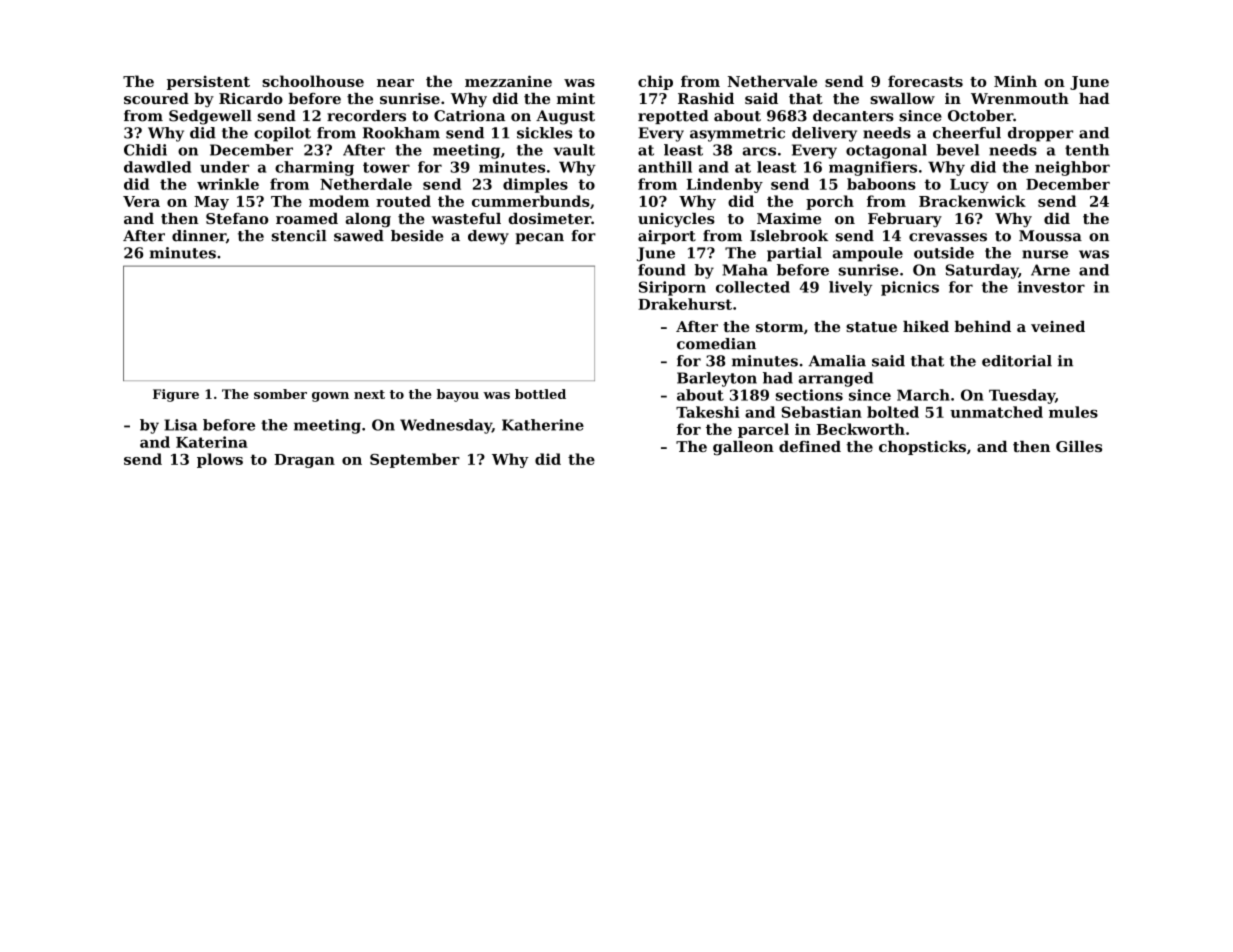  Describe the element at coordinates (395, 83) in the screenshot. I see `near` at that location.
